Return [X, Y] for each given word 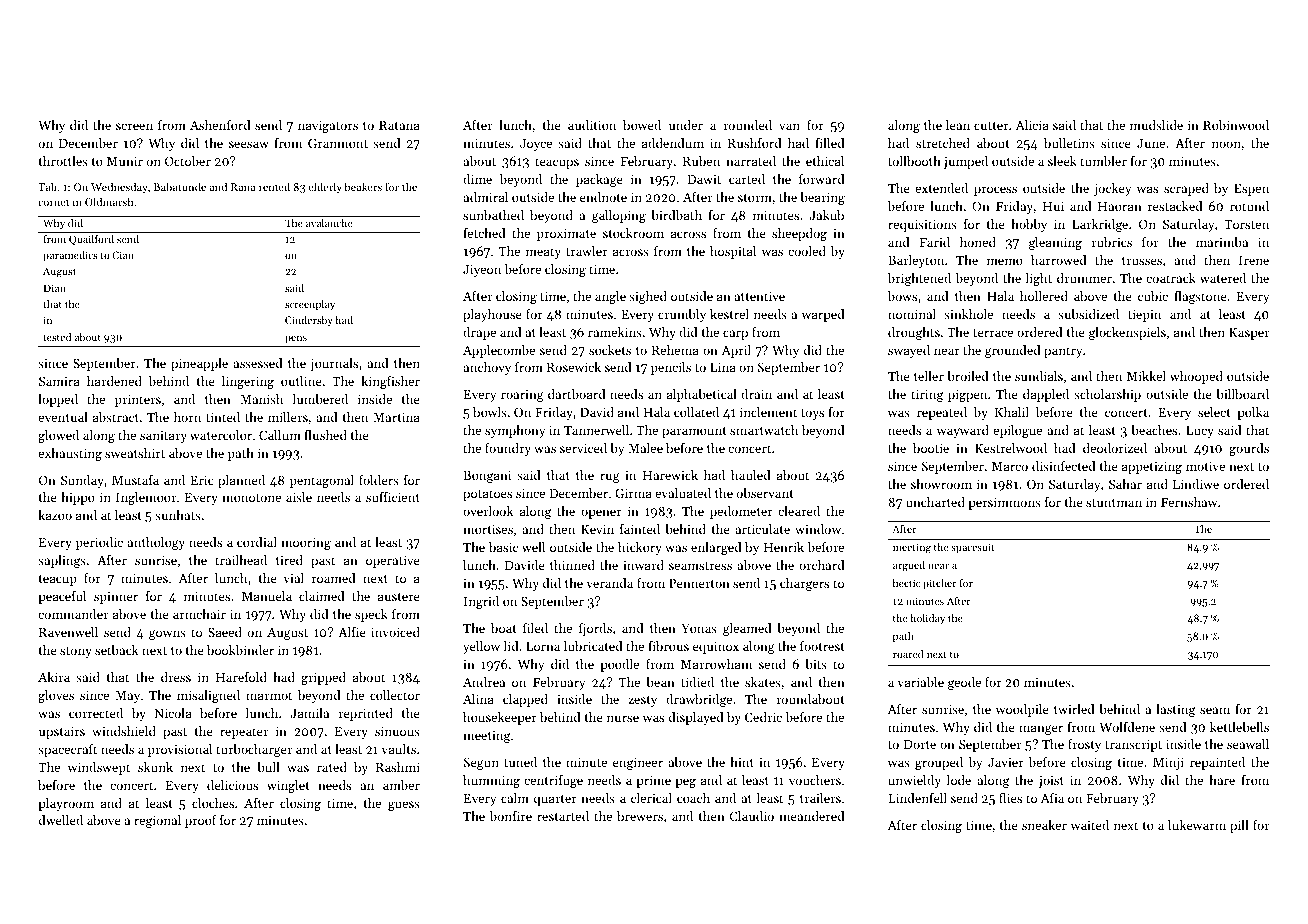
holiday [927, 619]
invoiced [395, 632]
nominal [912, 314]
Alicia [1032, 125]
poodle [619, 665]
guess [404, 806]
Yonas [699, 628]
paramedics [70, 256]
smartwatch [764, 430]
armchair [199, 614]
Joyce [536, 145]
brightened [919, 279]
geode [964, 683]
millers [288, 417]
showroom [941, 484]
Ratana [399, 125]
